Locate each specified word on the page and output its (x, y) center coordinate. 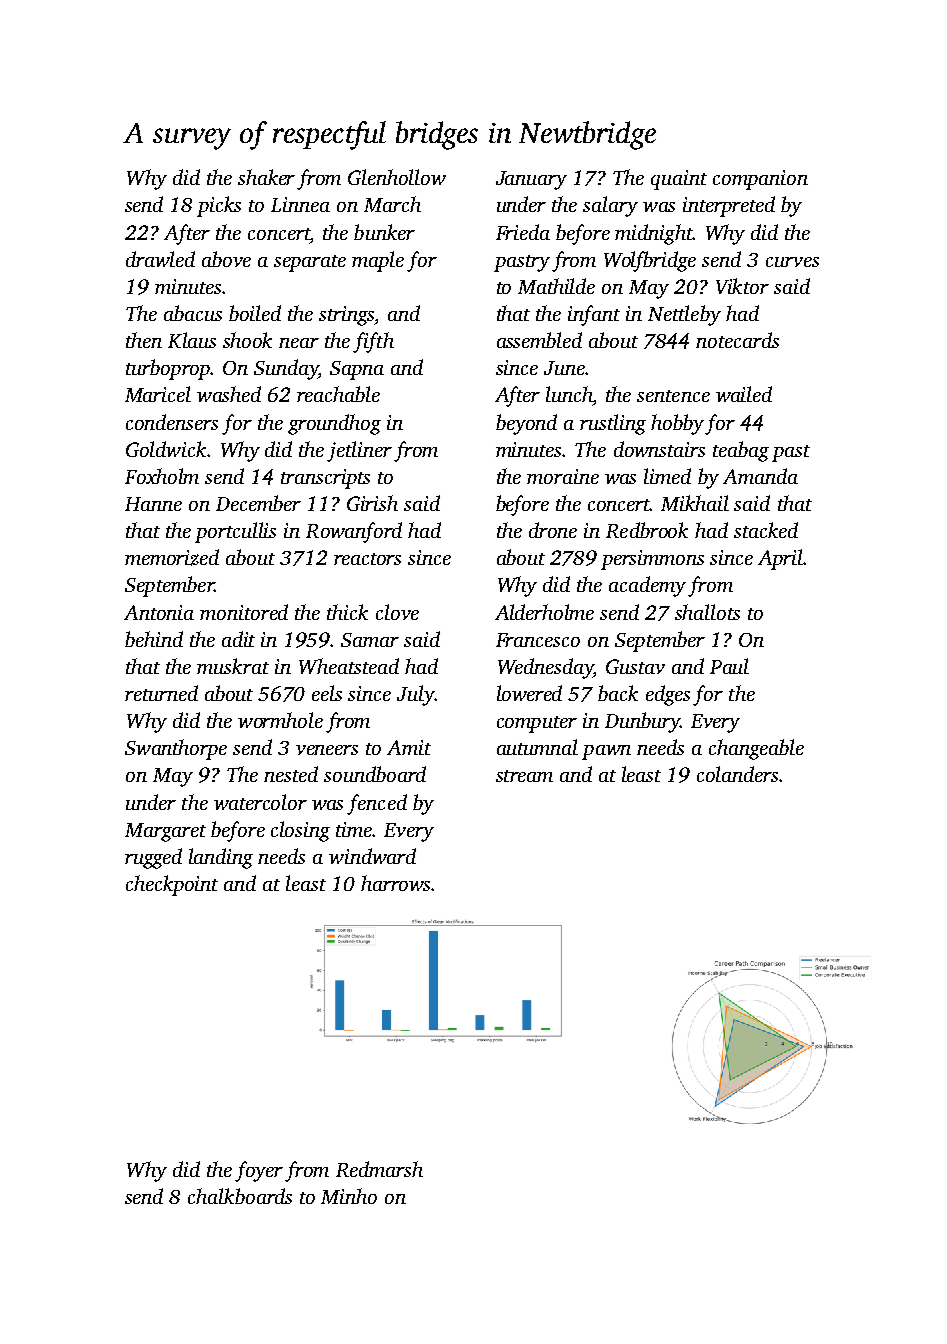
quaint (679, 180)
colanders (737, 774)
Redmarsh (379, 1169)
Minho (349, 1196)
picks (219, 206)
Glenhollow (397, 177)
